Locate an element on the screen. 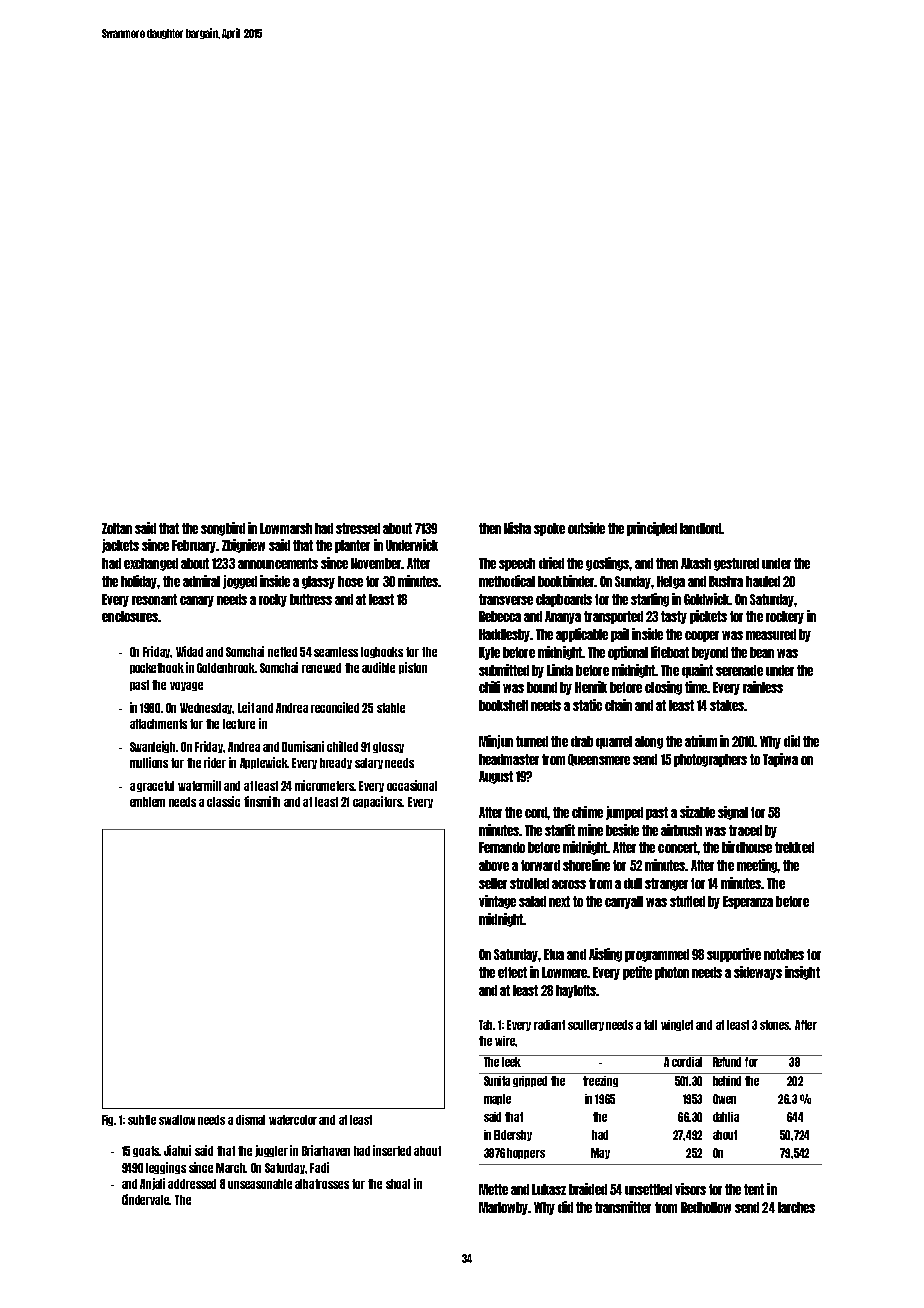 The height and width of the screenshot is (1308, 924). unseasonable is located at coordinates (260, 1184).
